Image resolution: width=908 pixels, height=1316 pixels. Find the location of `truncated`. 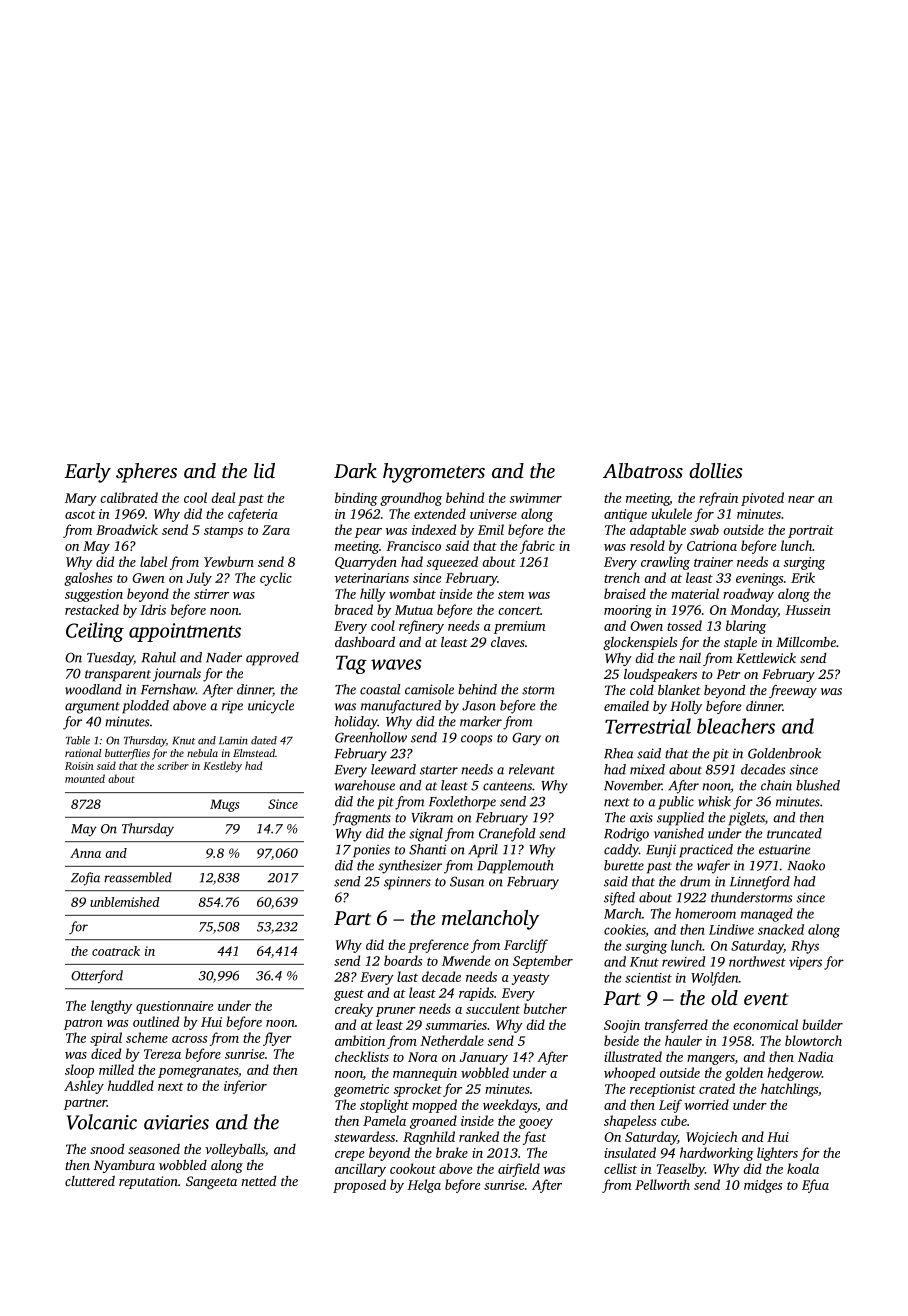

truncated is located at coordinates (794, 833).
